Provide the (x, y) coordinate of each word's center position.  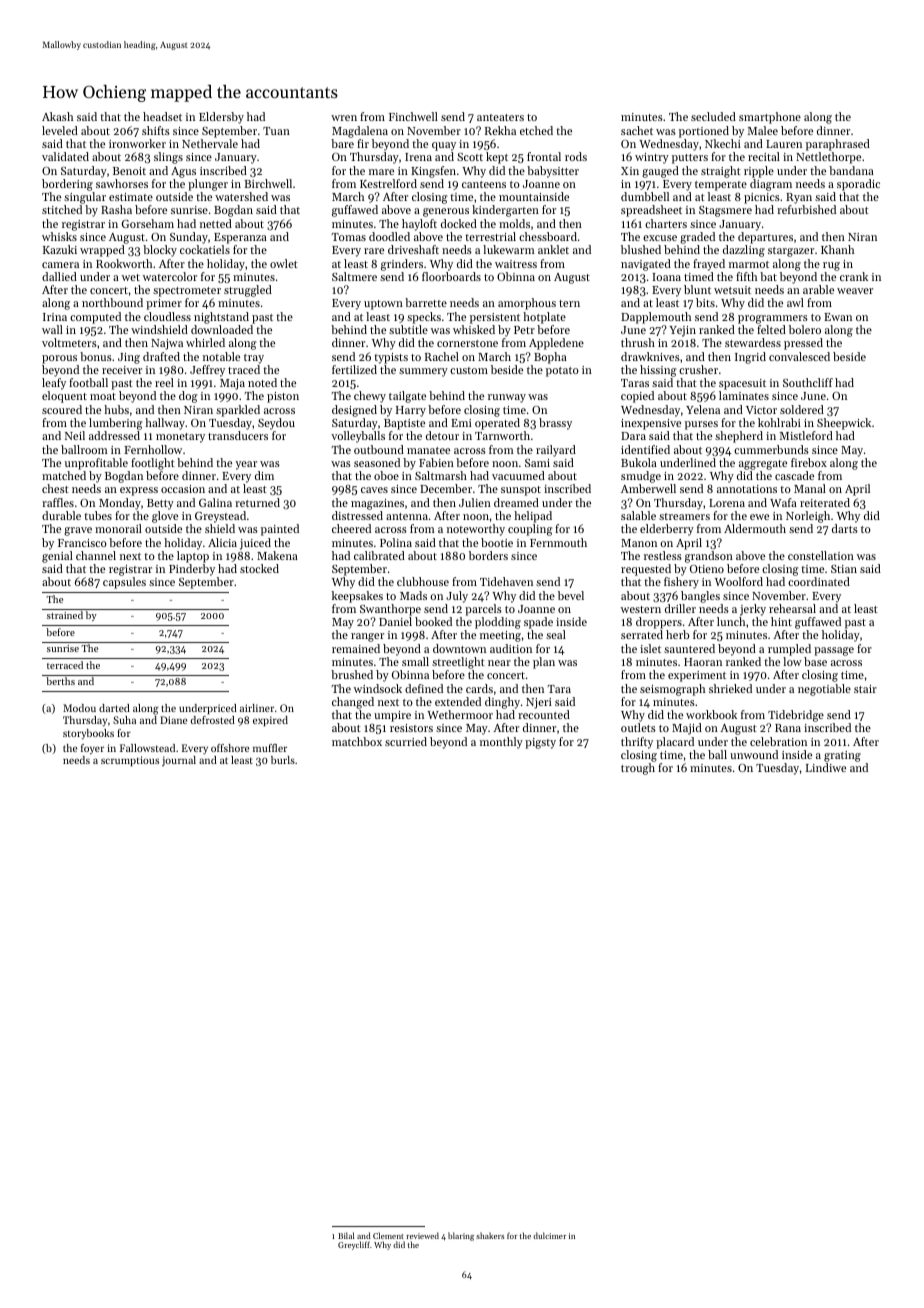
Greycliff (354, 1245)
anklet (553, 249)
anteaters (500, 117)
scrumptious (130, 761)
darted (114, 708)
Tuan (276, 131)
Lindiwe (826, 767)
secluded (713, 116)
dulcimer (549, 1235)
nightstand (221, 318)
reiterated (825, 502)
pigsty (540, 743)
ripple (759, 172)
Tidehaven (506, 581)
